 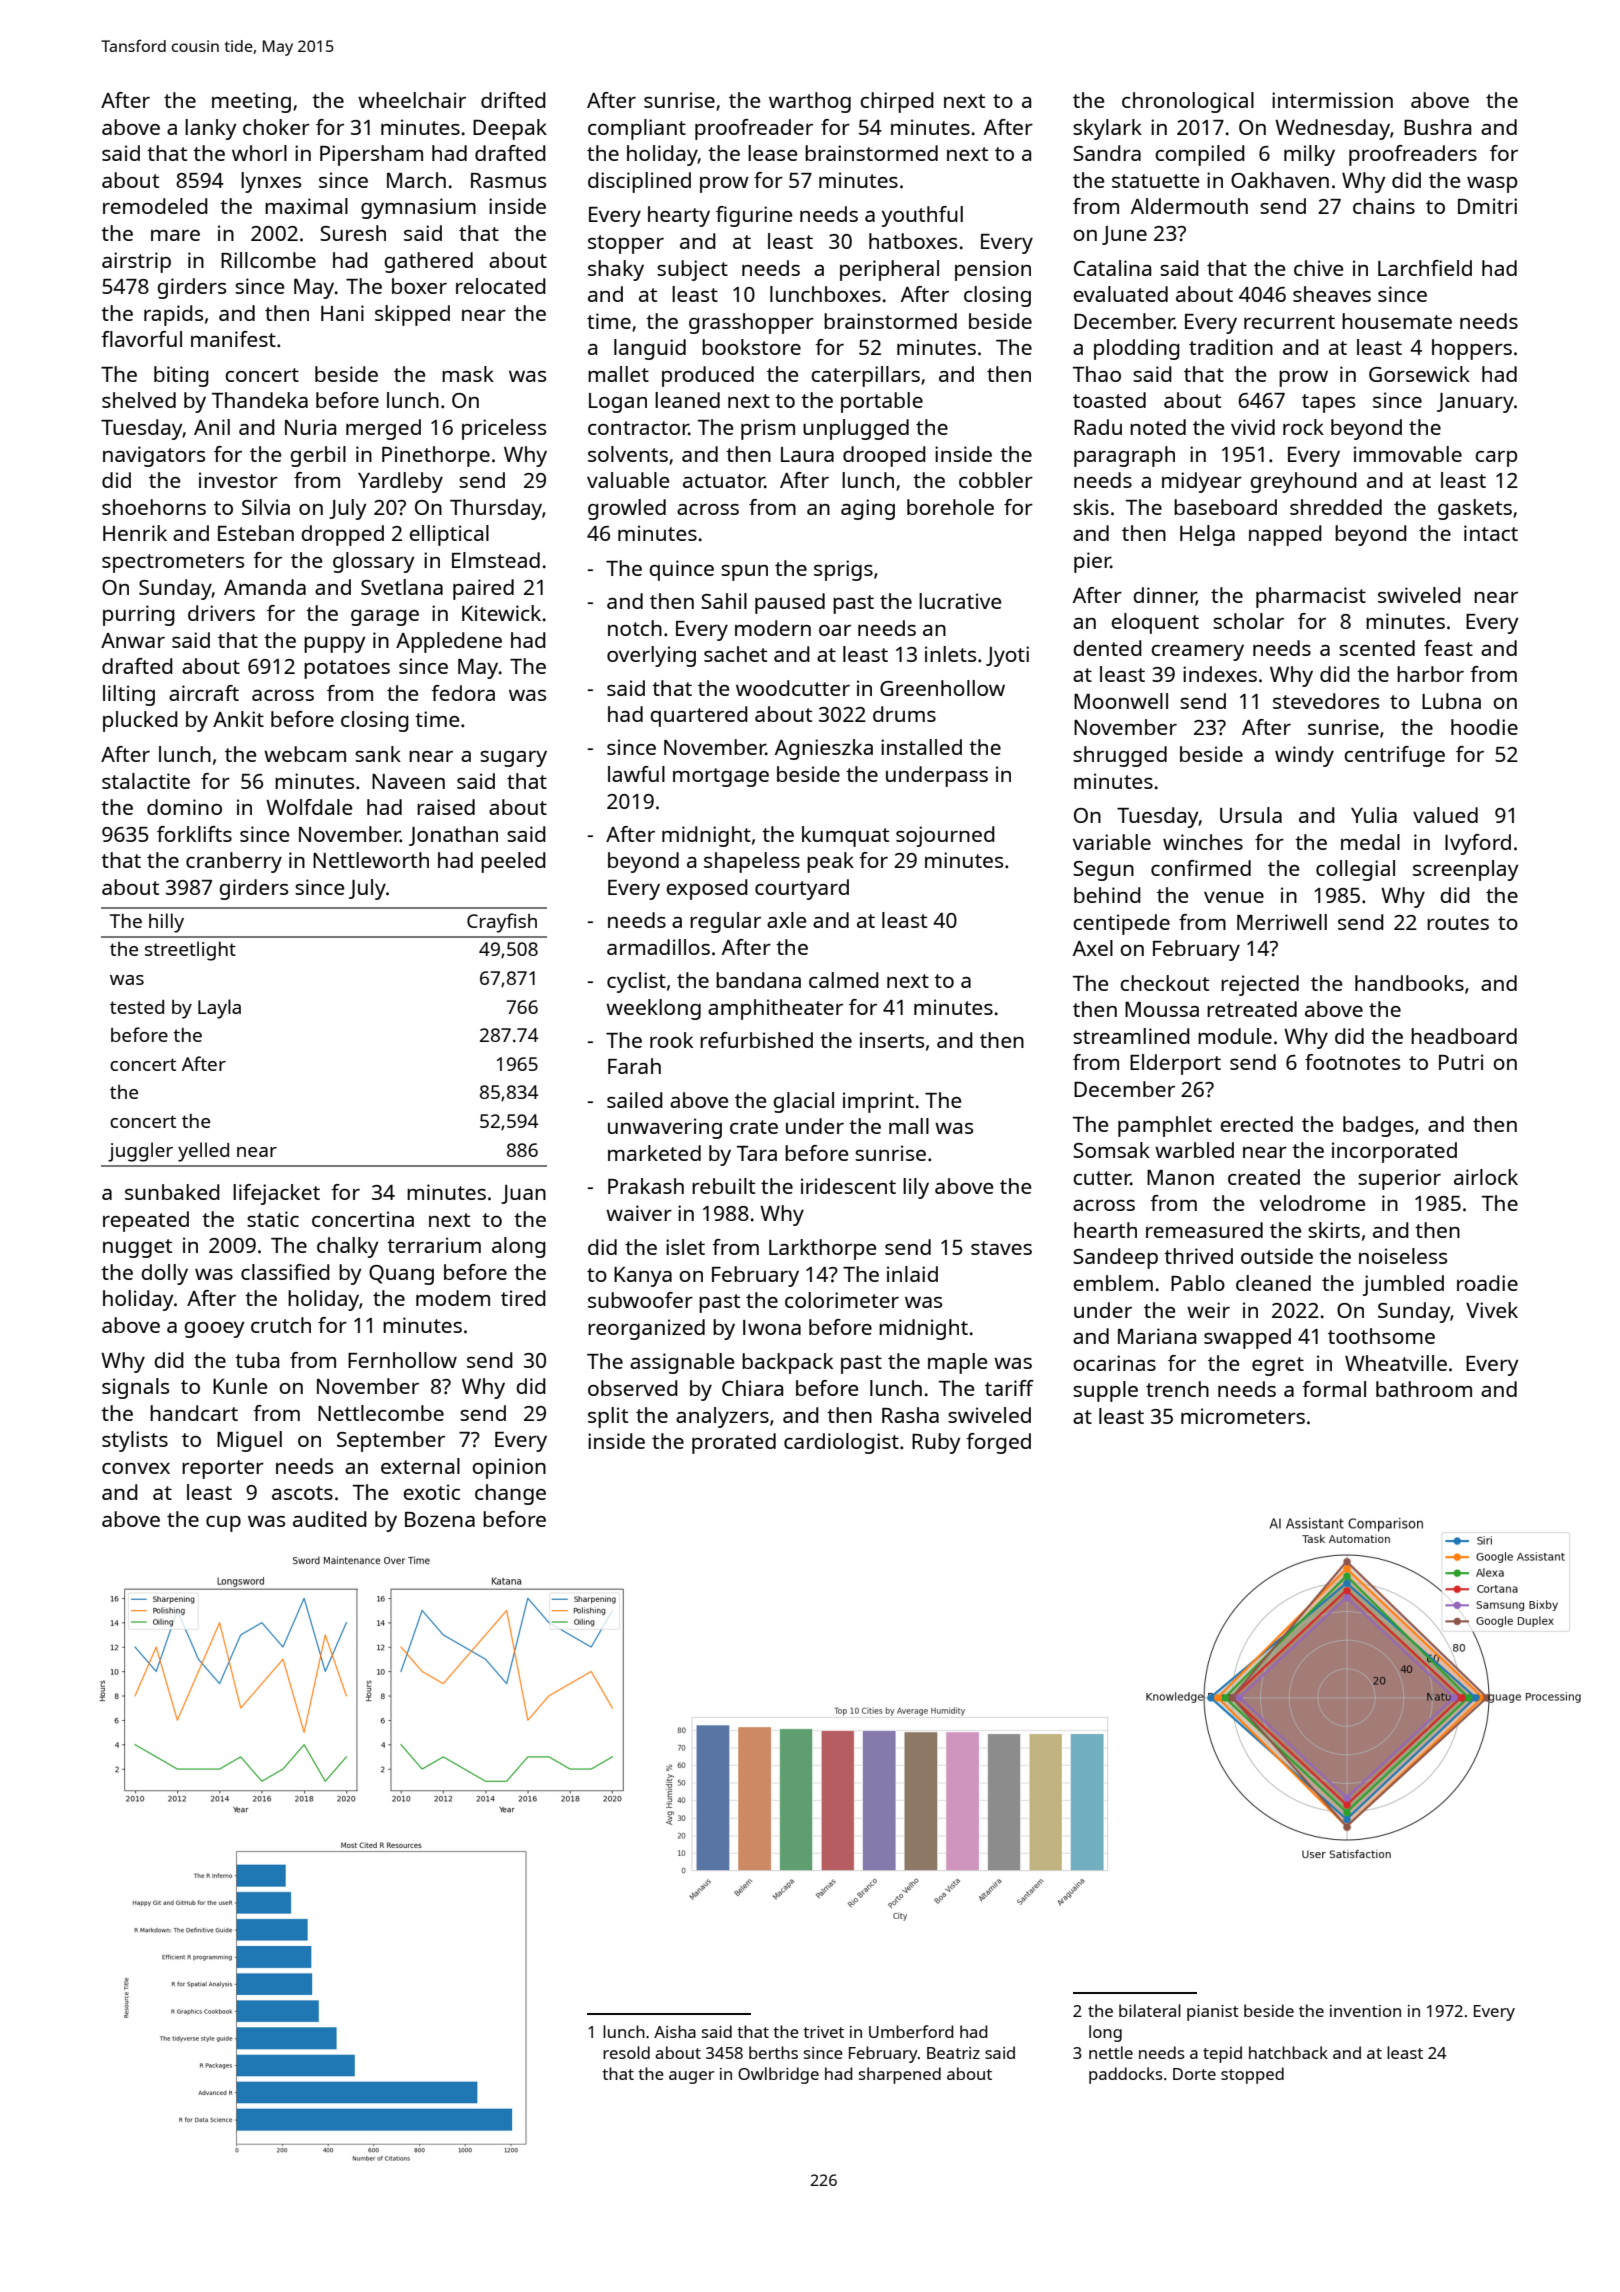 I want to click on resold, so click(x=626, y=2052).
